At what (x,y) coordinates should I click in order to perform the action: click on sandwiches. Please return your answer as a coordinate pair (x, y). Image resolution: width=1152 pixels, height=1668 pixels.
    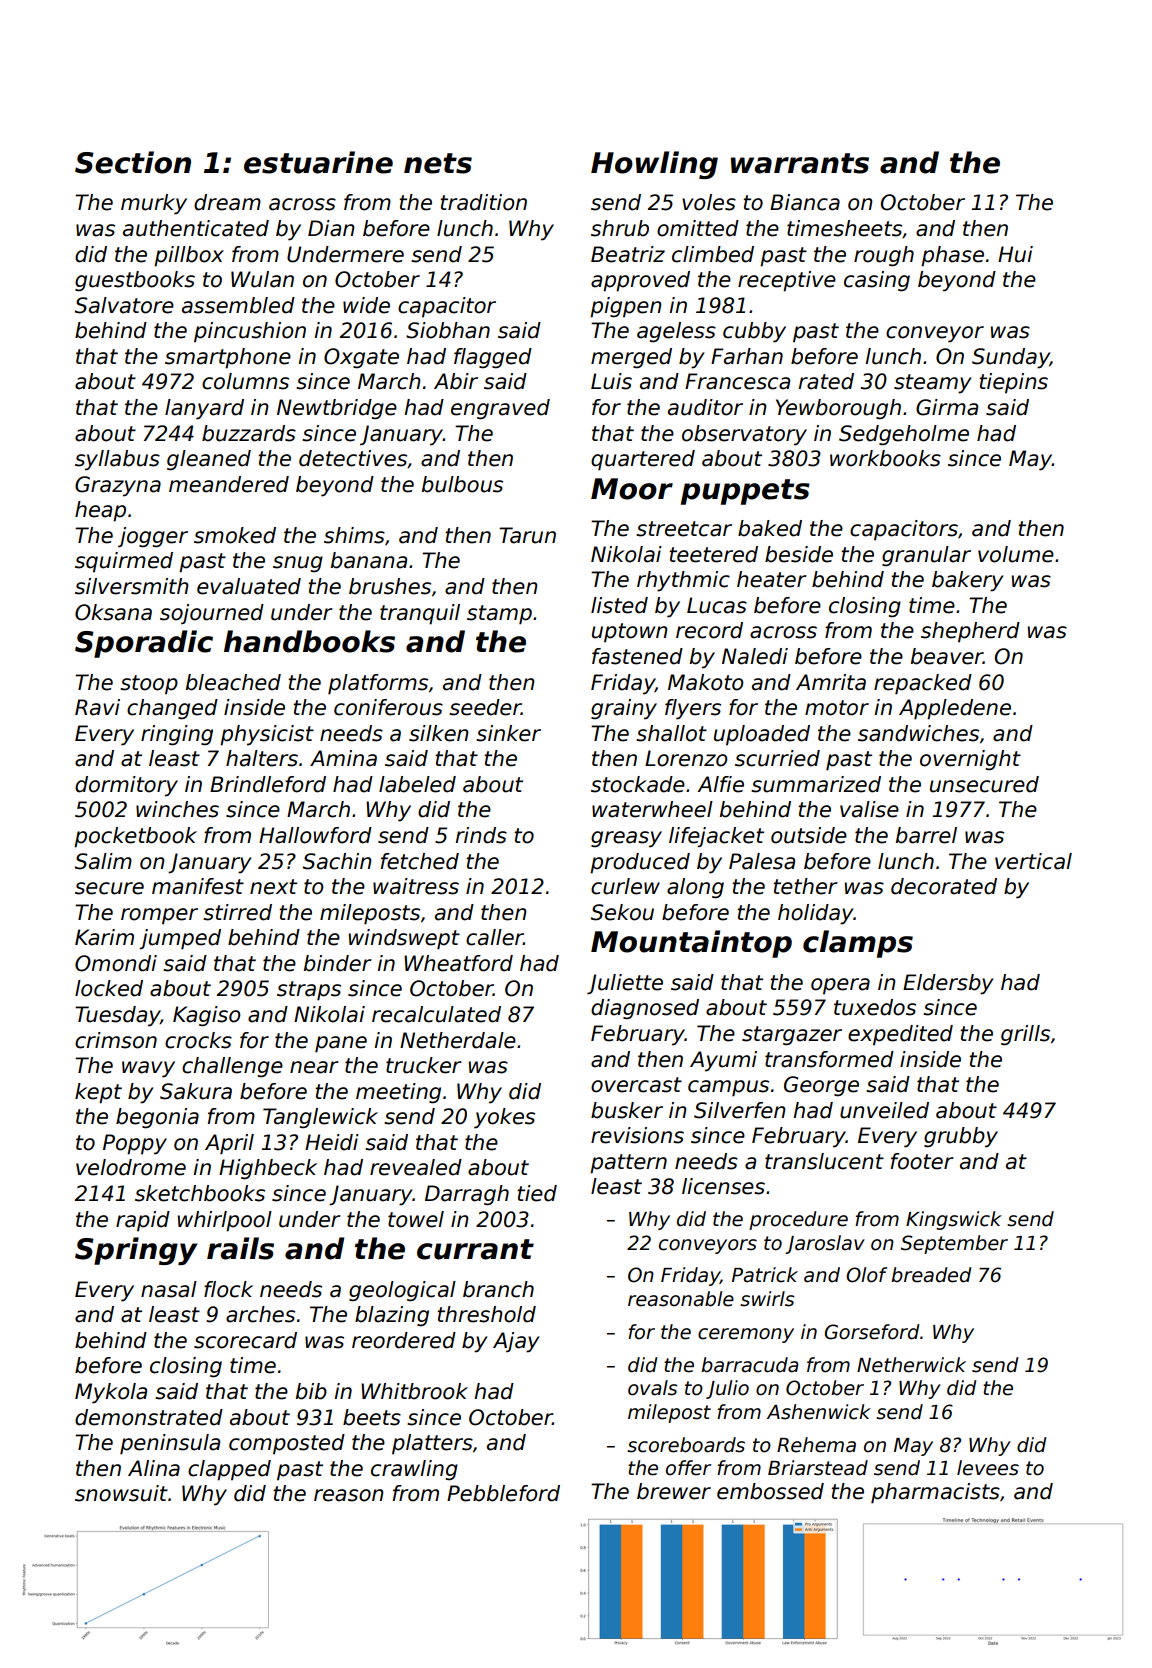
    Looking at the image, I should click on (918, 733).
